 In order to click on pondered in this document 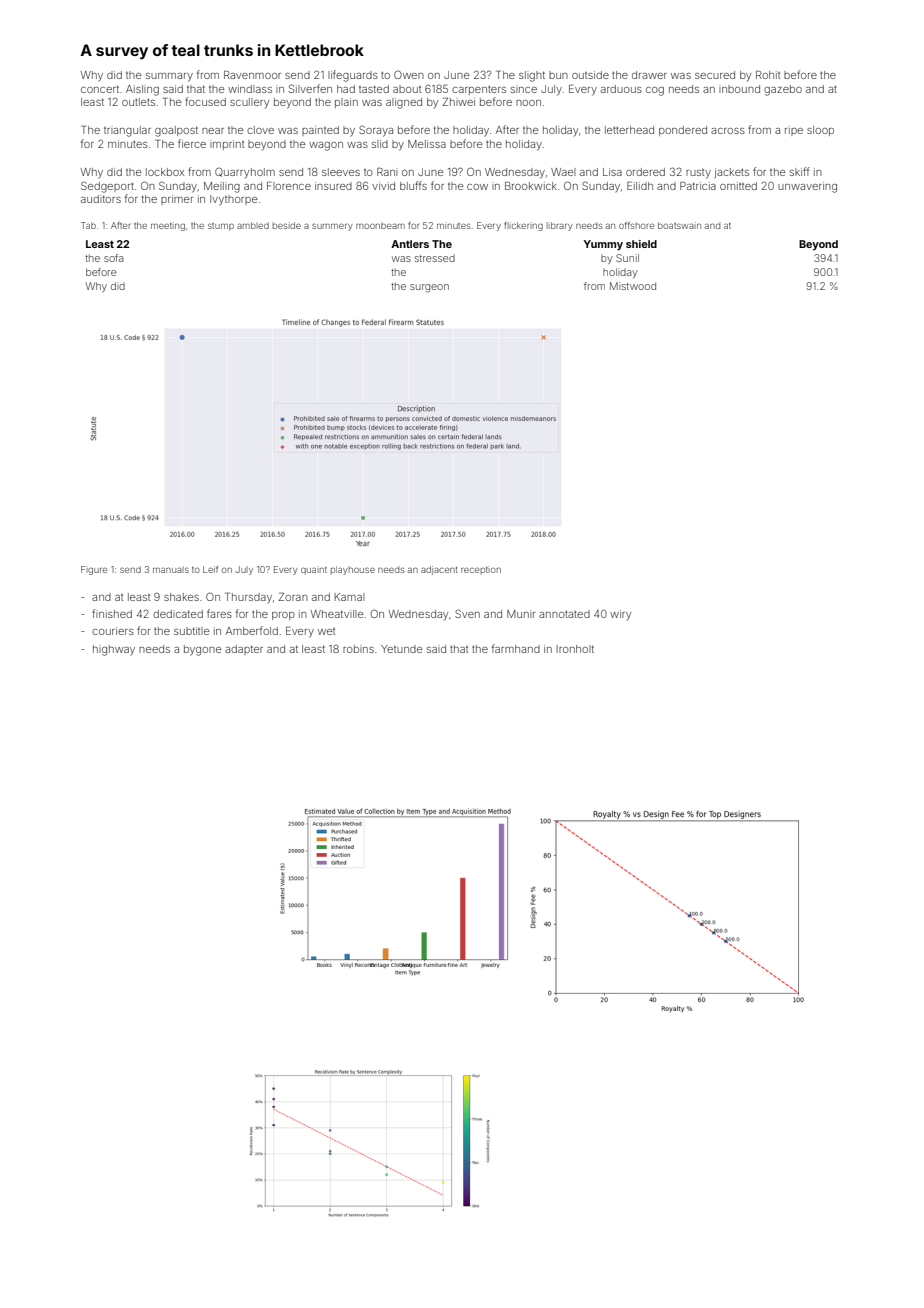, I will do `click(683, 131)`.
